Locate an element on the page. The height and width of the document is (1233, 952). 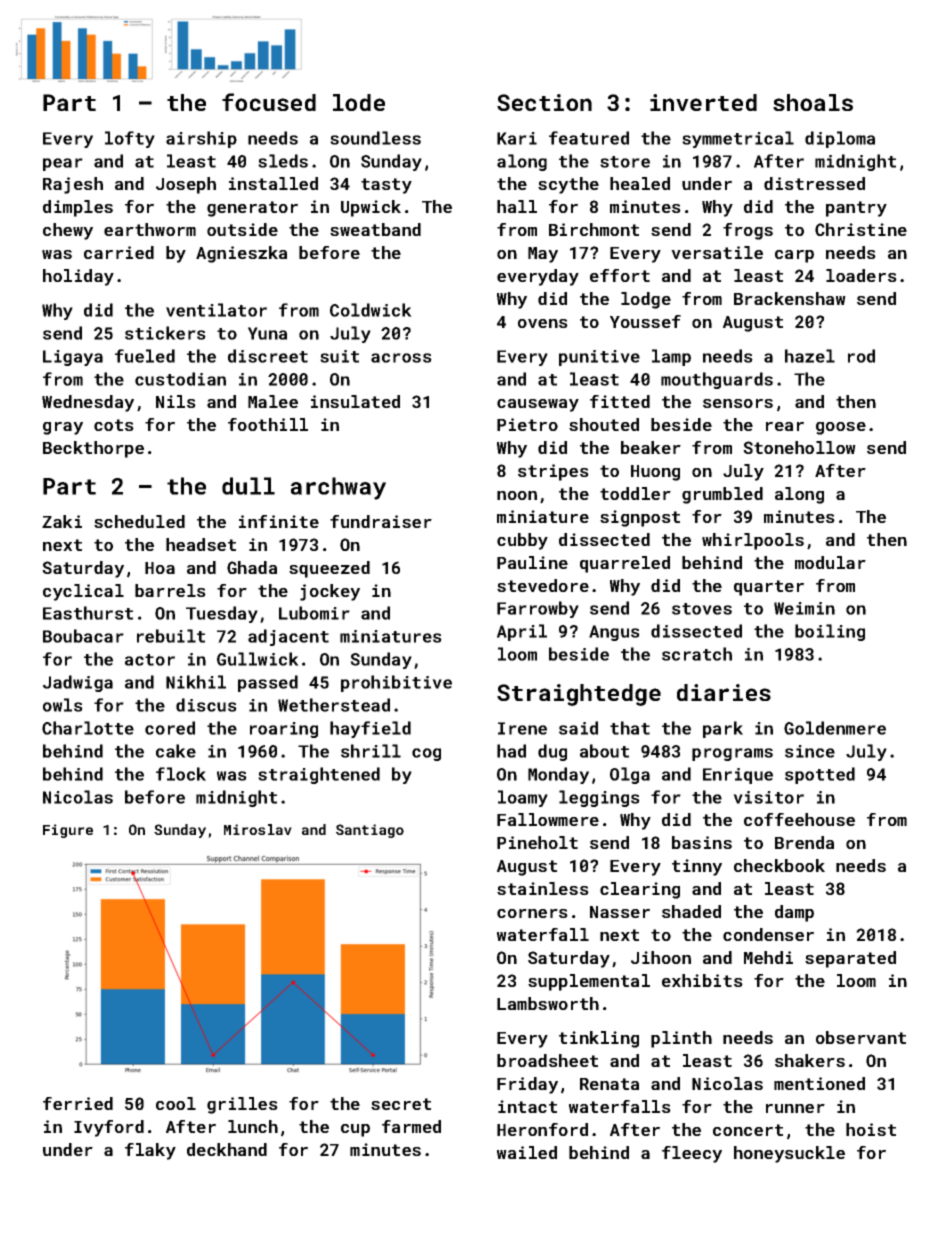
pear is located at coordinates (63, 164).
